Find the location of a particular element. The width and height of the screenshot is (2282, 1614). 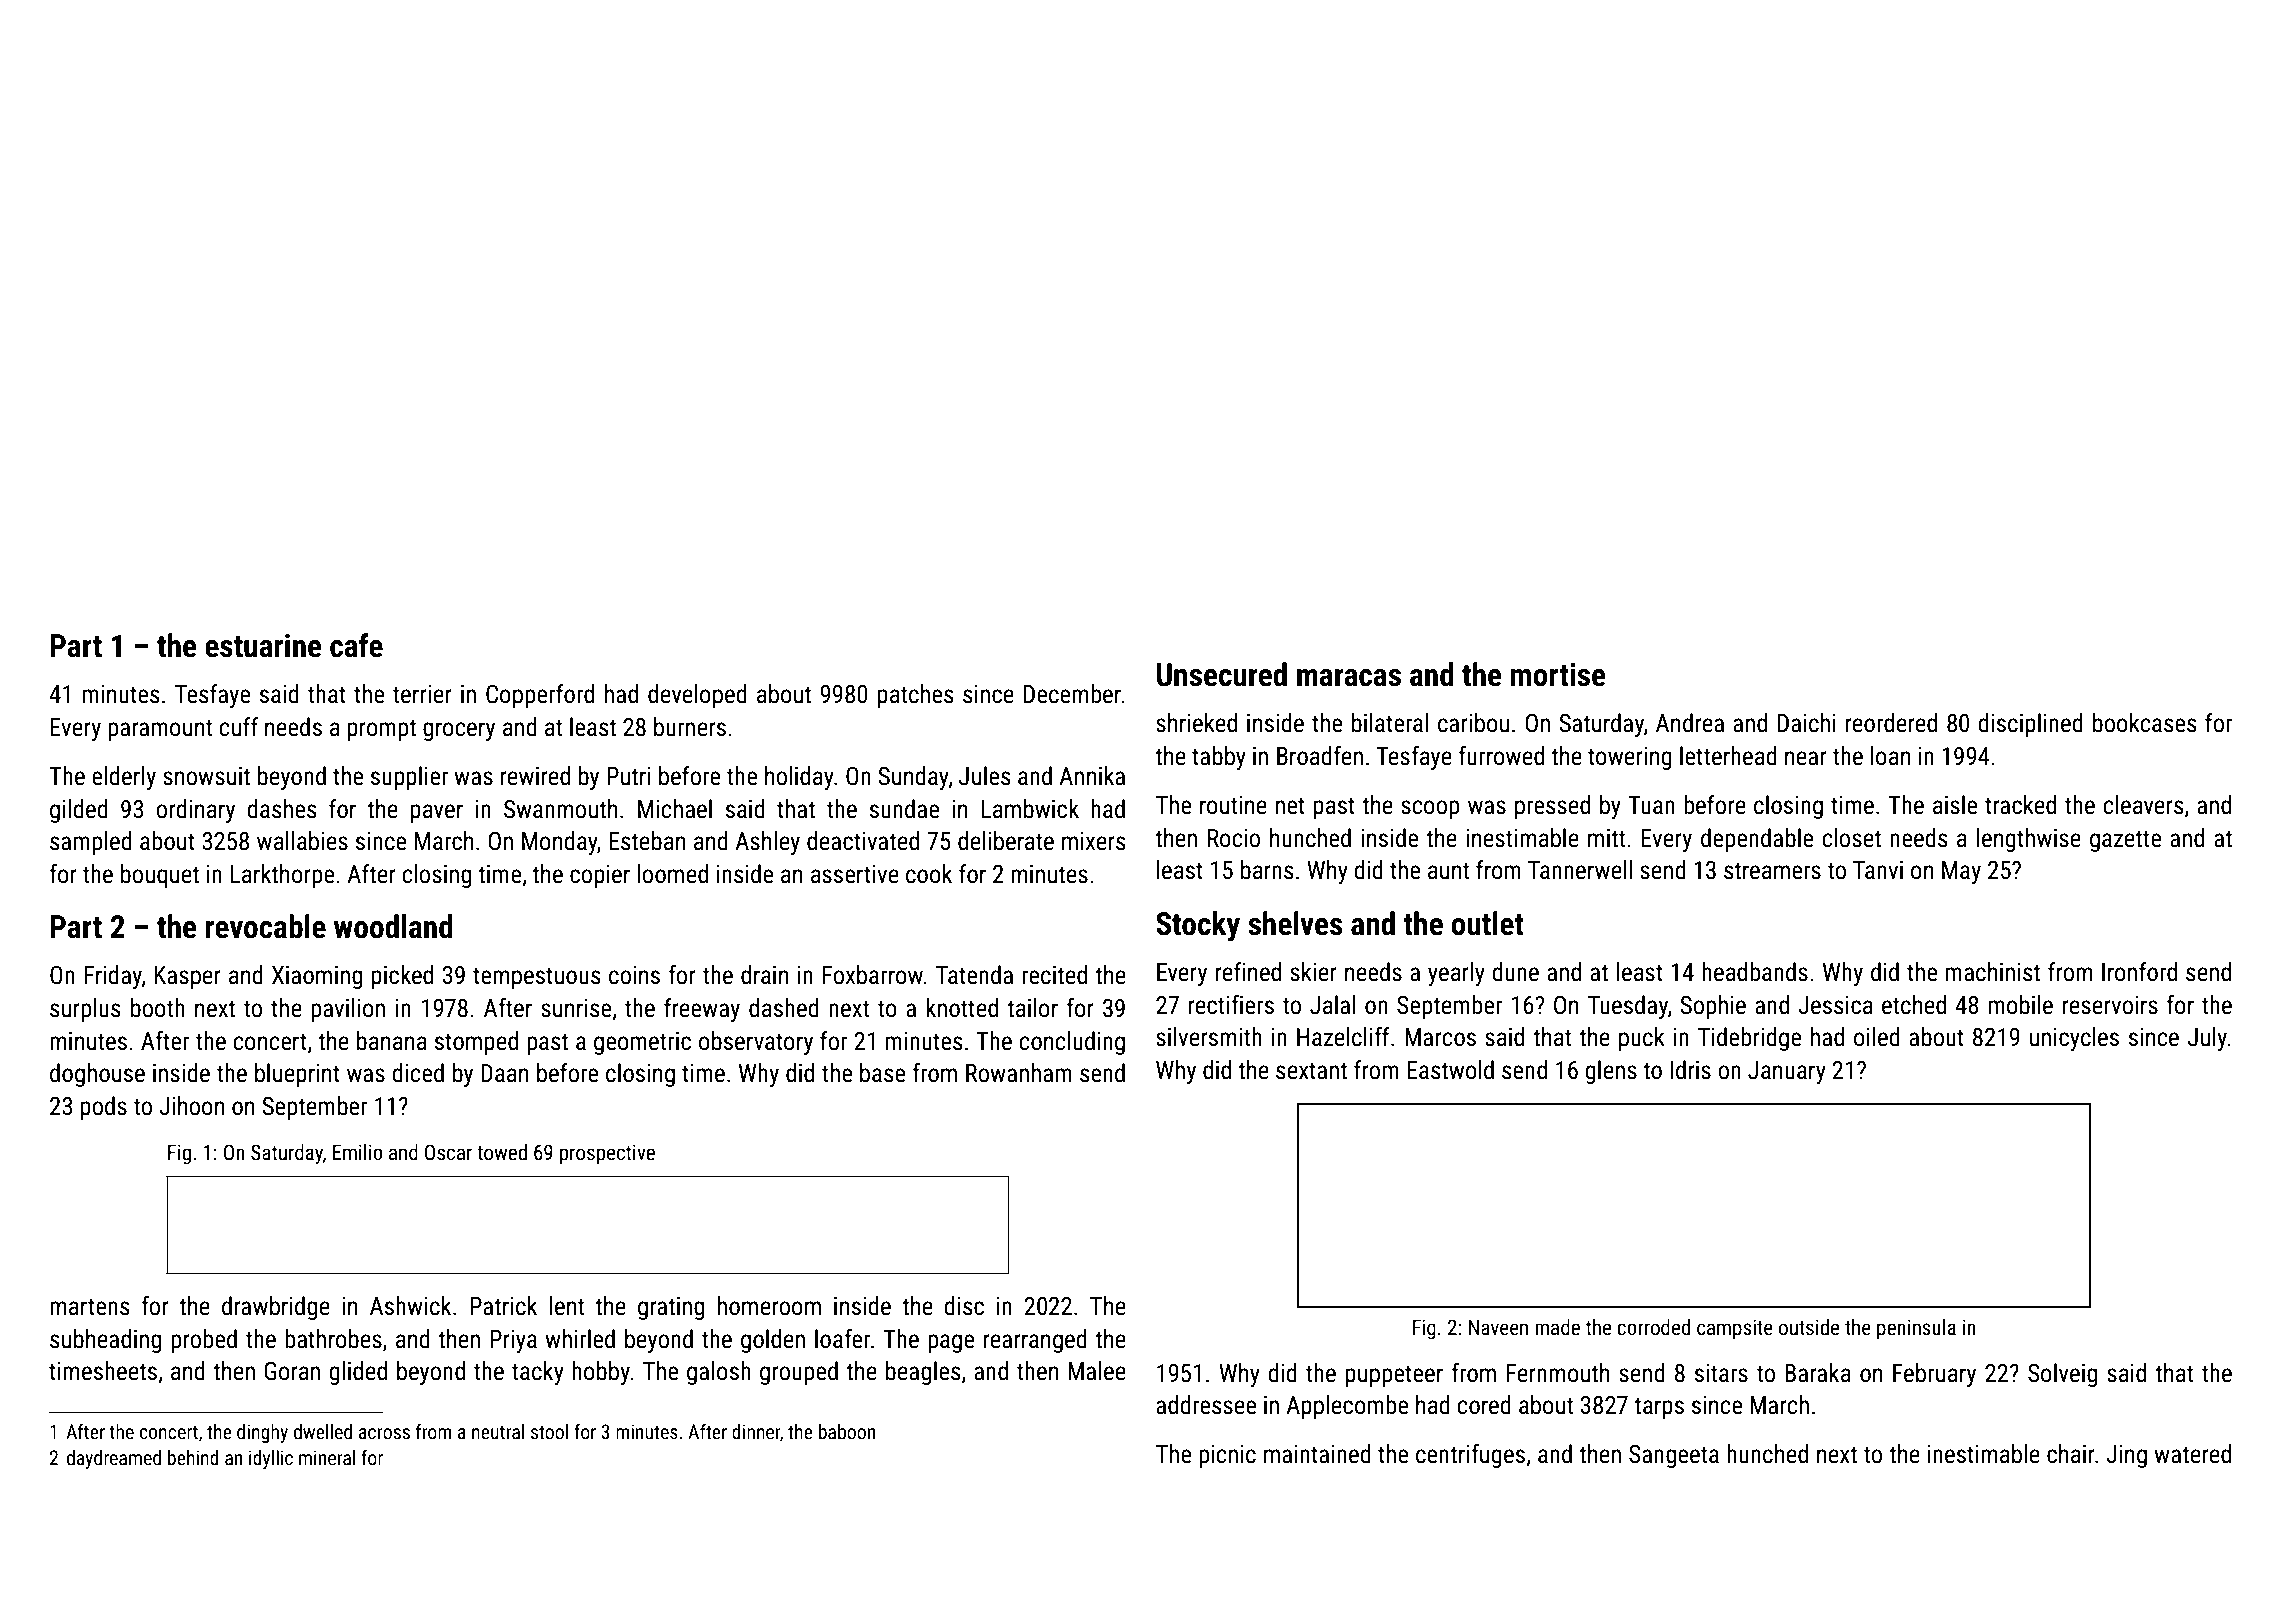

picnic is located at coordinates (1227, 1456).
